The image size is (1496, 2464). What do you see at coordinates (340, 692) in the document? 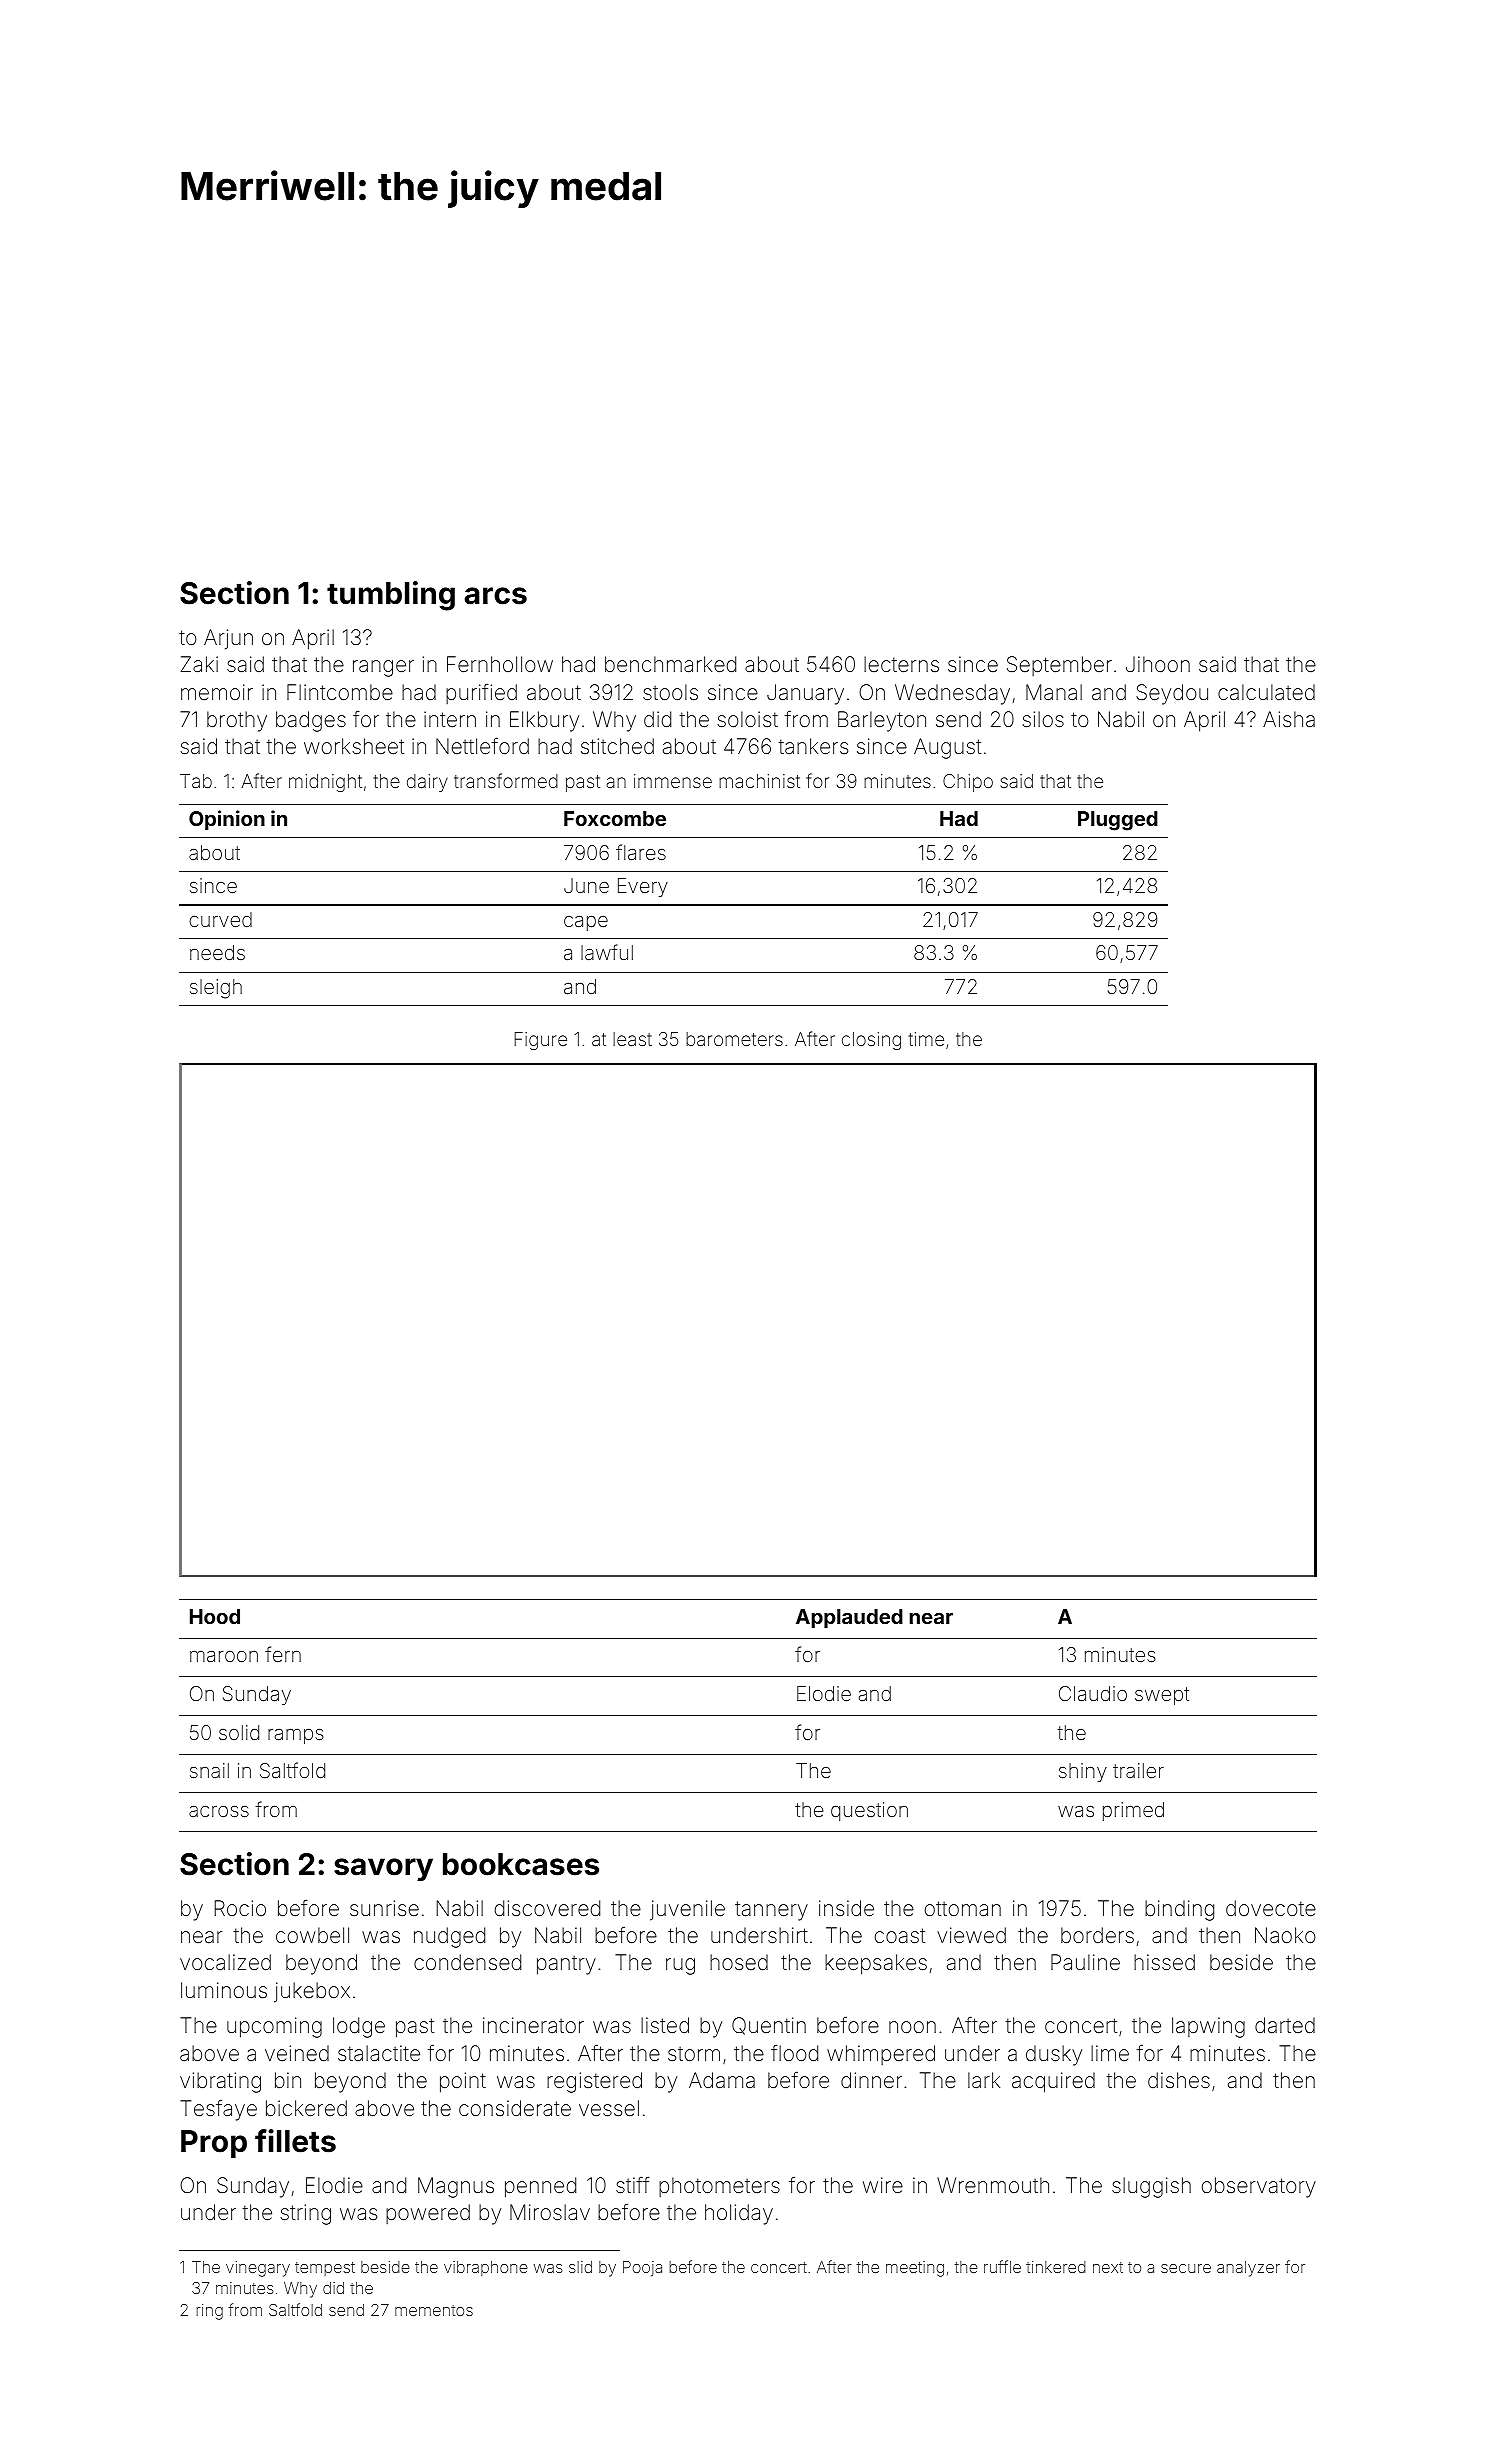
I see `Flintcombe` at bounding box center [340, 692].
